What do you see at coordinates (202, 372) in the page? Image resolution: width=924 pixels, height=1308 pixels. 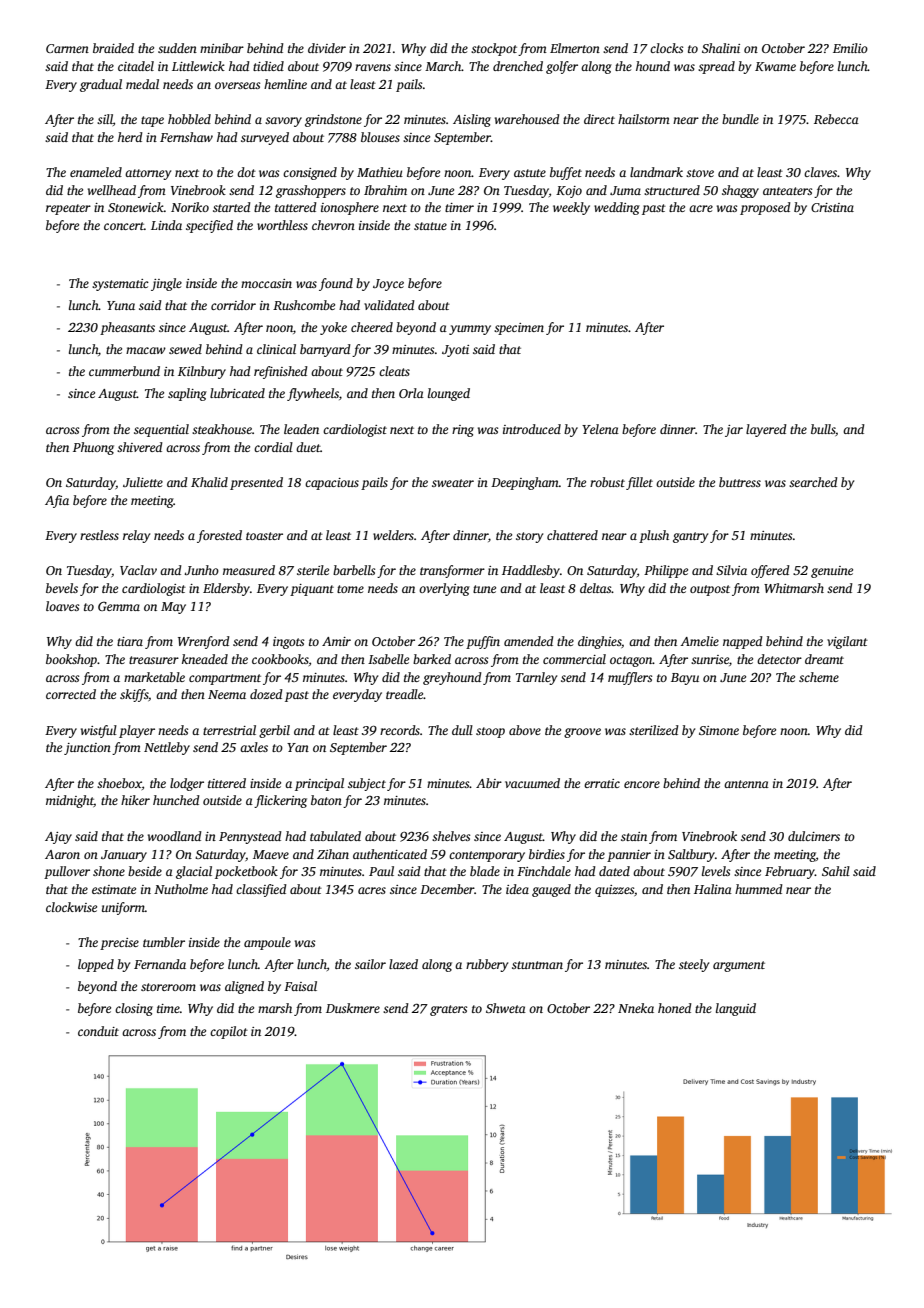 I see `Kilnbury` at bounding box center [202, 372].
